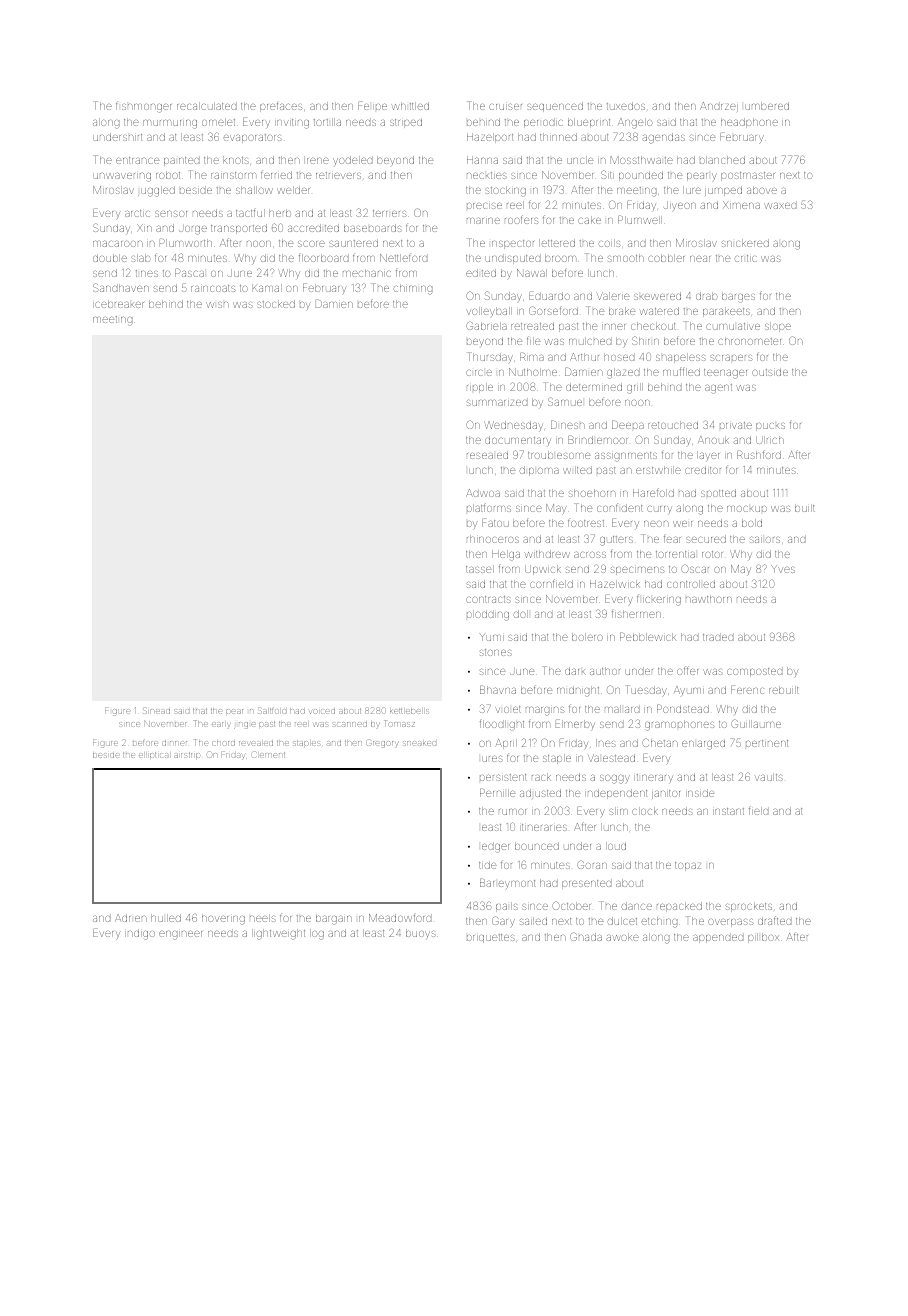 The height and width of the screenshot is (1316, 908). What do you see at coordinates (749, 341) in the screenshot?
I see `chronometer` at bounding box center [749, 341].
